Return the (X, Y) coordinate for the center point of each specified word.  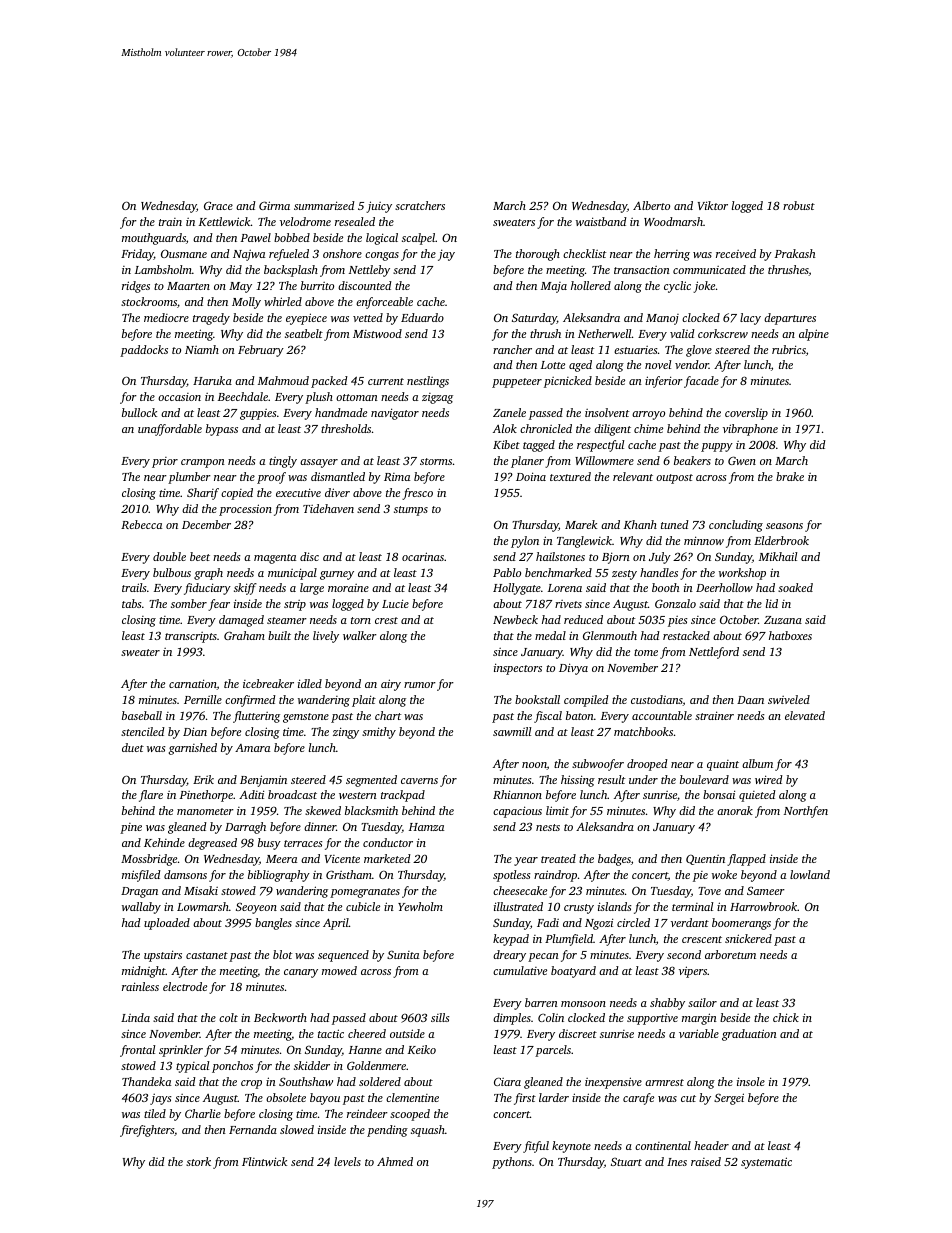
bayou (325, 1099)
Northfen (806, 812)
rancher (512, 349)
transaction (642, 270)
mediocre (166, 317)
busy (269, 844)
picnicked (568, 382)
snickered (748, 938)
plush (319, 398)
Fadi (548, 922)
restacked (686, 635)
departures (790, 319)
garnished (193, 749)
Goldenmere (376, 1065)
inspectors (518, 669)
